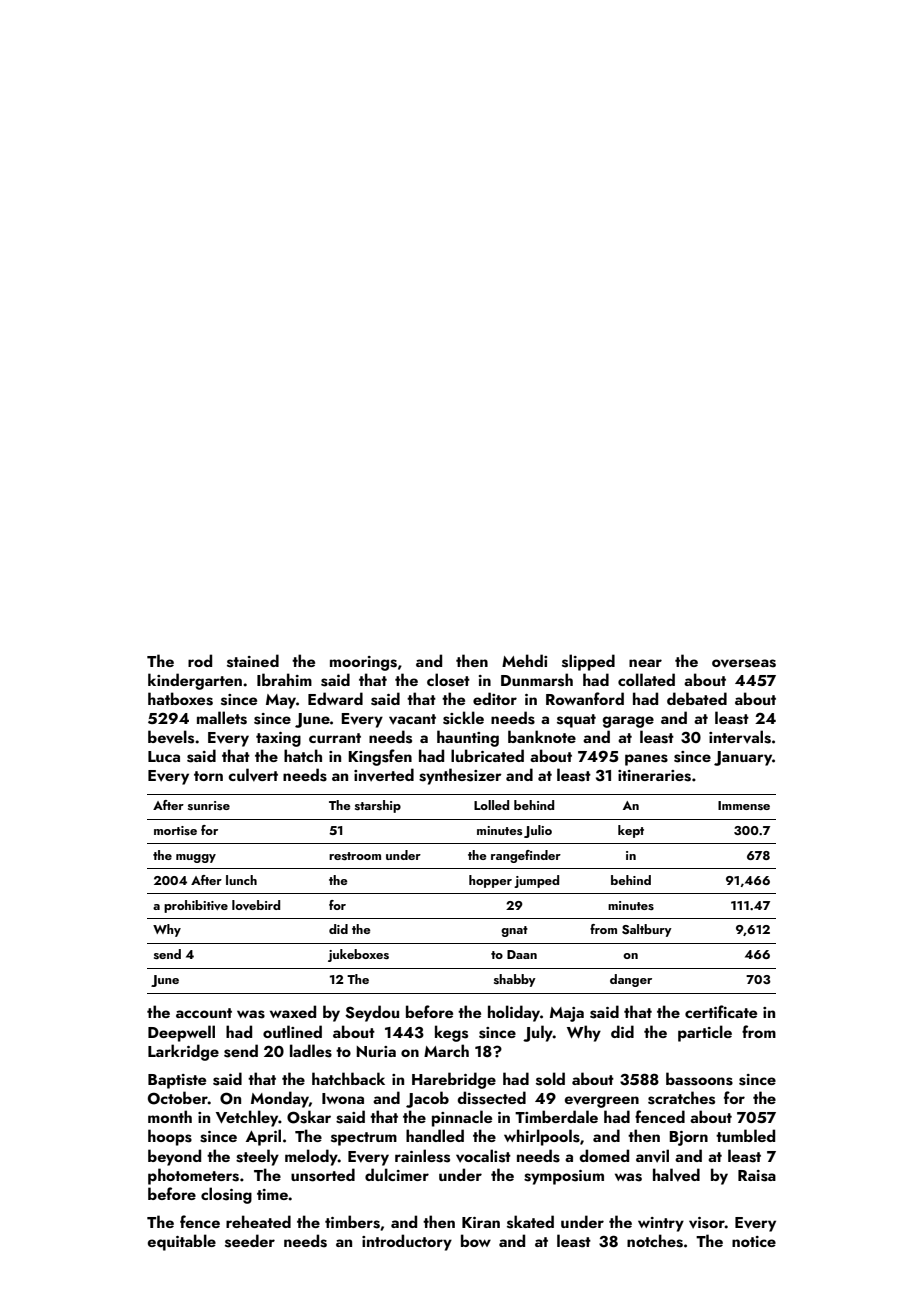 The height and width of the image is (1314, 924). I want to click on jukeboxes, so click(358, 955).
